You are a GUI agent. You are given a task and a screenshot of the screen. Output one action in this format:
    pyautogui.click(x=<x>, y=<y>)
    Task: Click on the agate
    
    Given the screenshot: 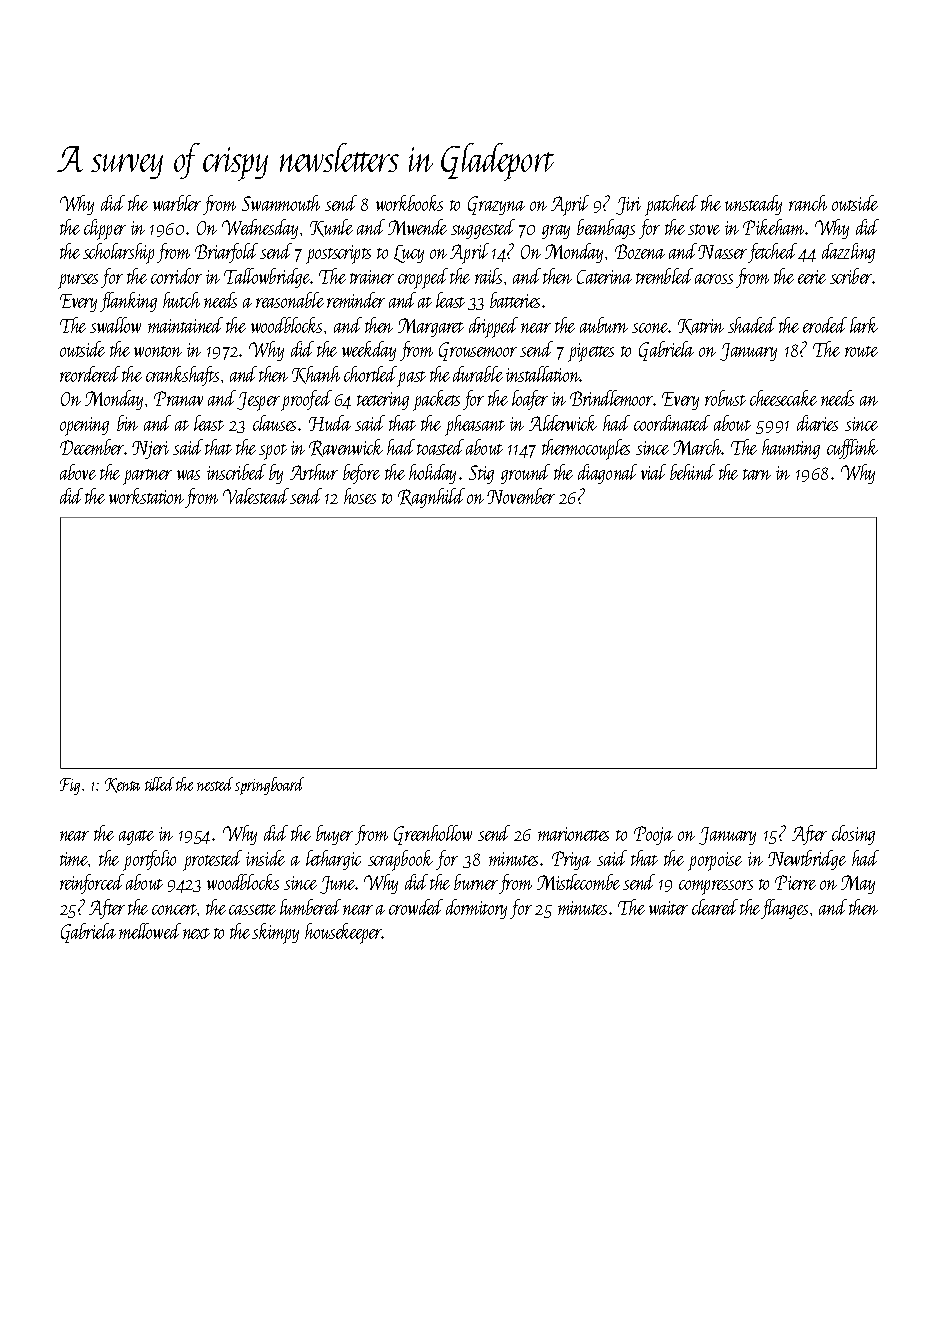 What is the action you would take?
    pyautogui.click(x=136, y=837)
